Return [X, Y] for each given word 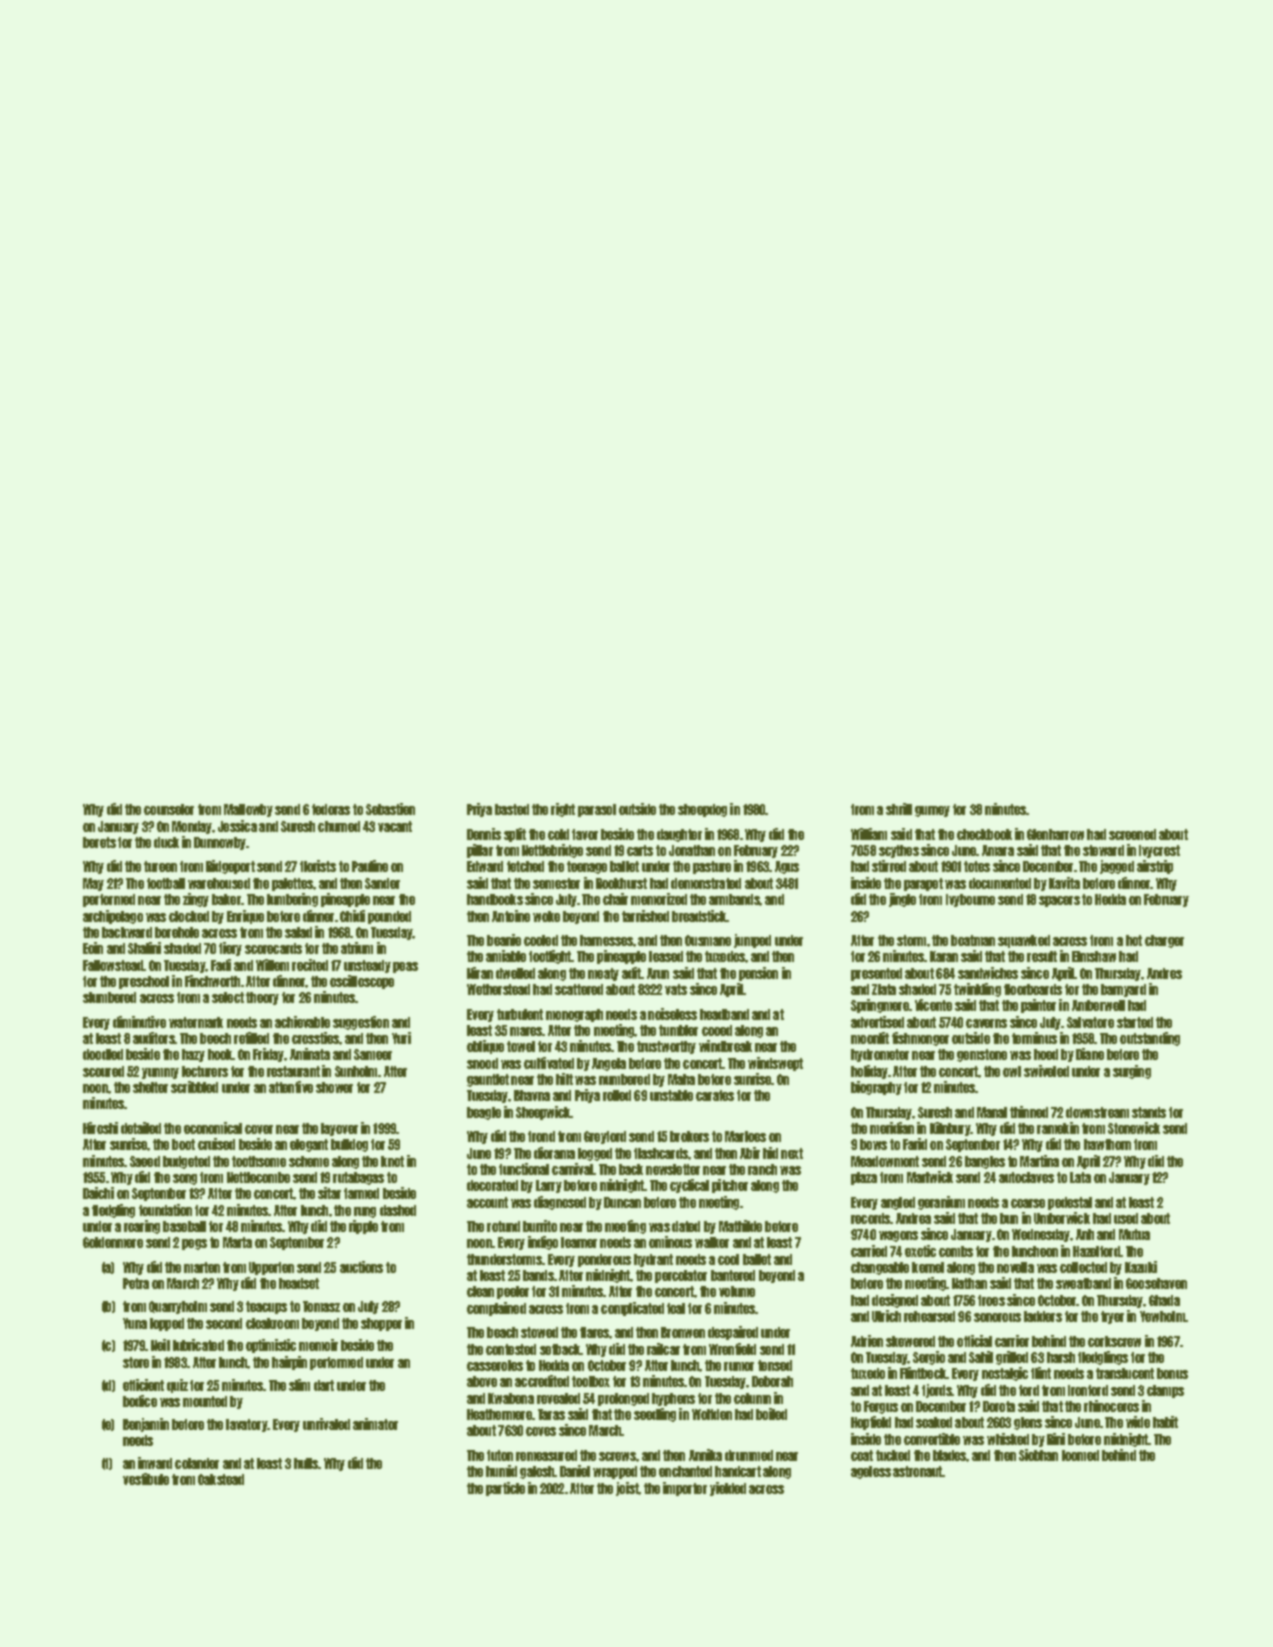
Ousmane [708, 940]
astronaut [917, 1471]
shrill [899, 809]
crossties [316, 1038]
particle [505, 1489]
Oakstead [221, 1479]
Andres [1164, 973]
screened [1132, 834]
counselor [169, 809]
